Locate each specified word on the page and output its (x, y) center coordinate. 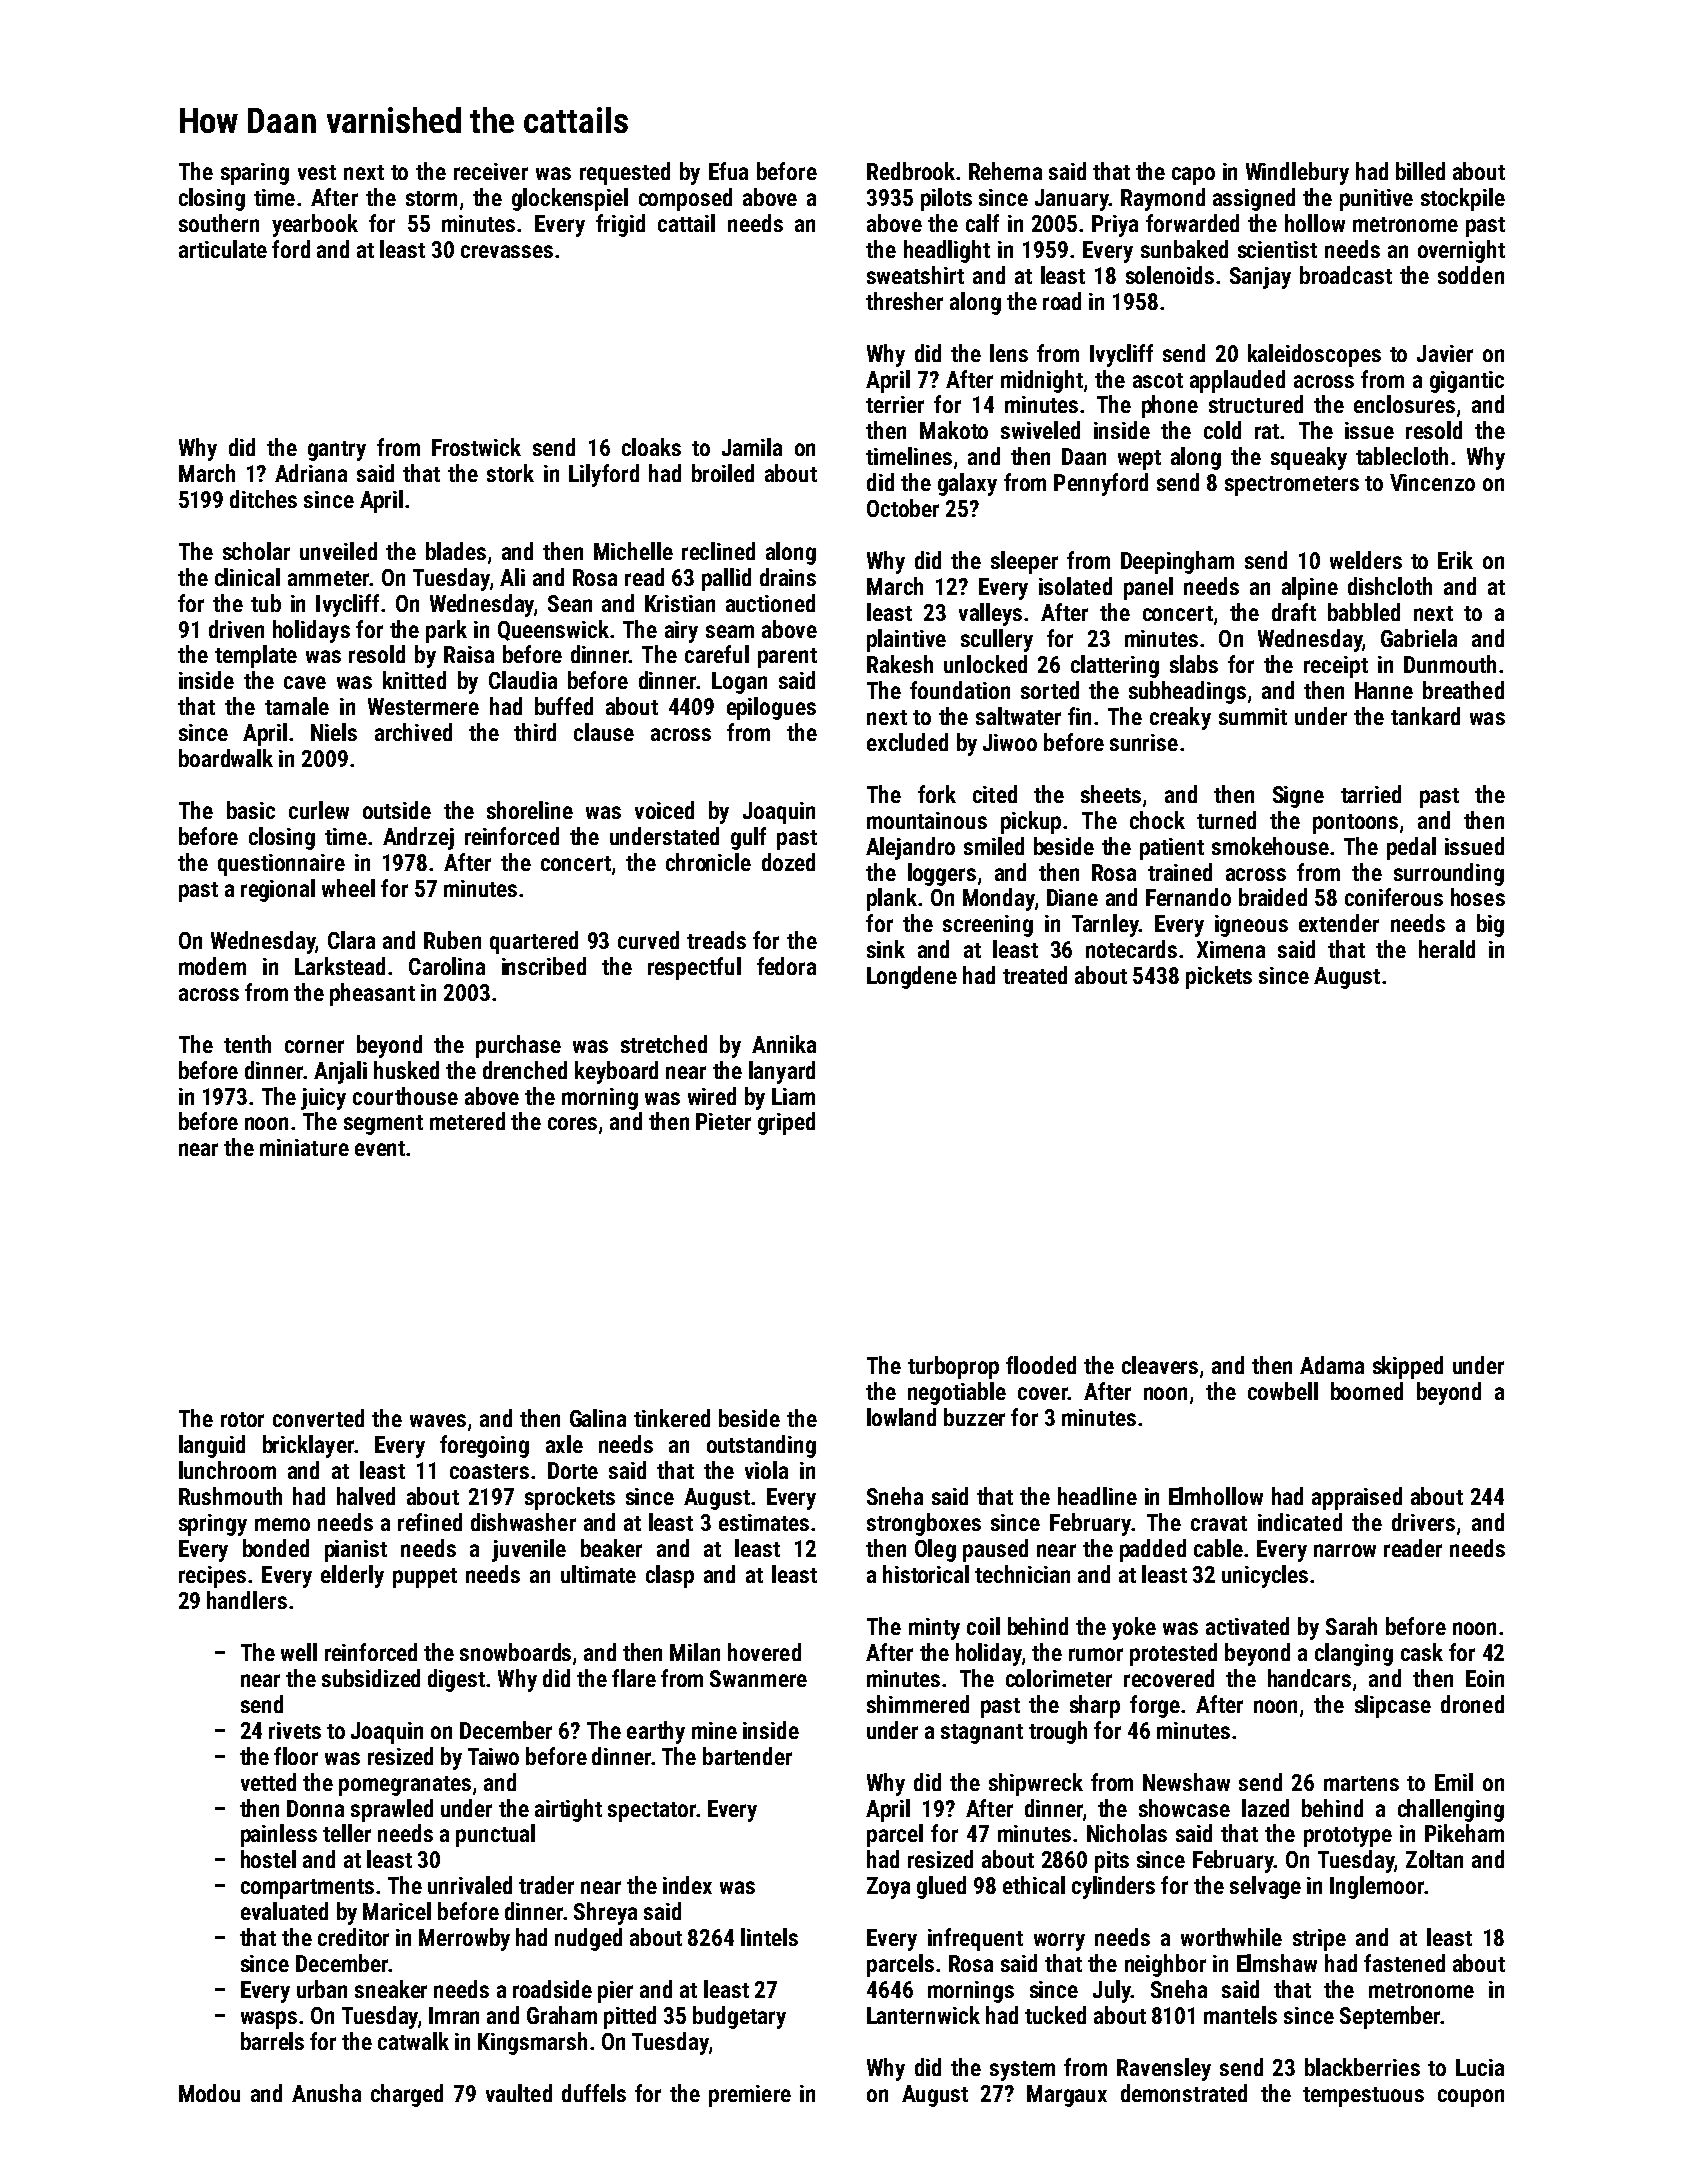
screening (988, 926)
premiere (750, 2096)
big (1490, 925)
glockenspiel (570, 199)
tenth (247, 1044)
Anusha (326, 2093)
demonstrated (1184, 2093)
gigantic (1467, 382)
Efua (728, 171)
